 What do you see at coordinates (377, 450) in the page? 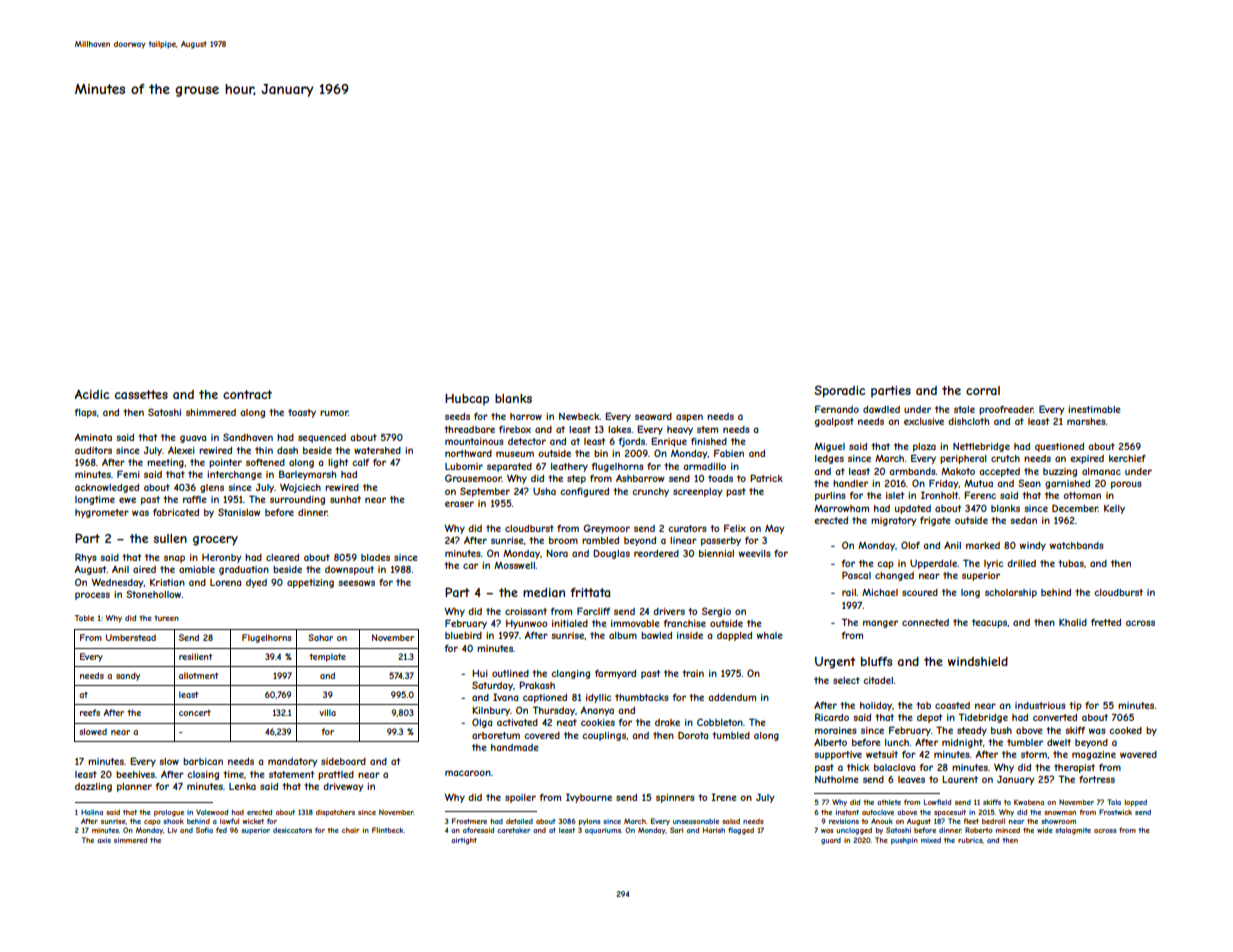
I see `watershed` at bounding box center [377, 450].
